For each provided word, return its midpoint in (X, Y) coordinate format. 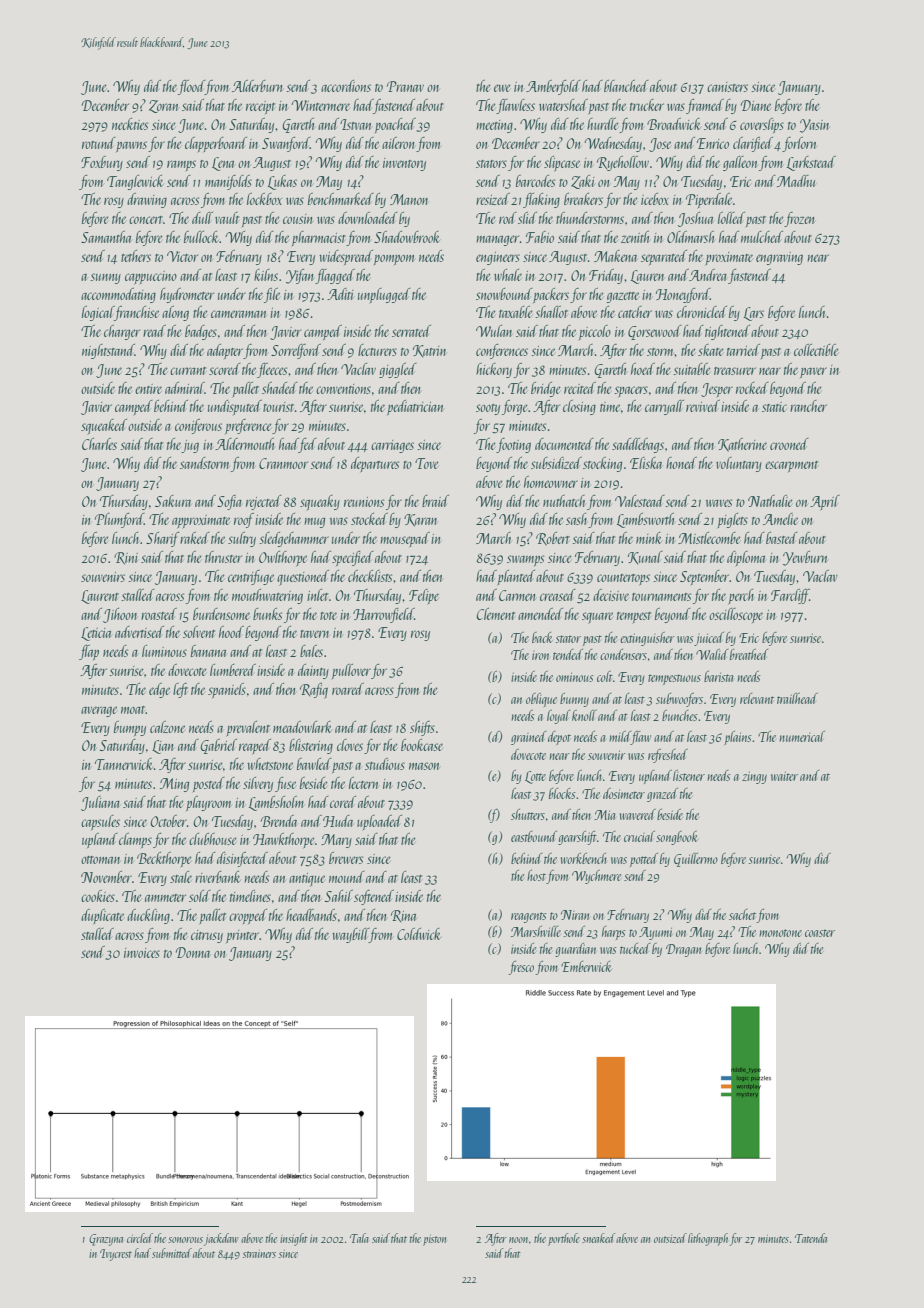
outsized (670, 1238)
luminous (164, 651)
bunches (680, 715)
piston (434, 1240)
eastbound (534, 836)
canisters (727, 87)
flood (191, 87)
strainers (259, 1254)
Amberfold (553, 87)
